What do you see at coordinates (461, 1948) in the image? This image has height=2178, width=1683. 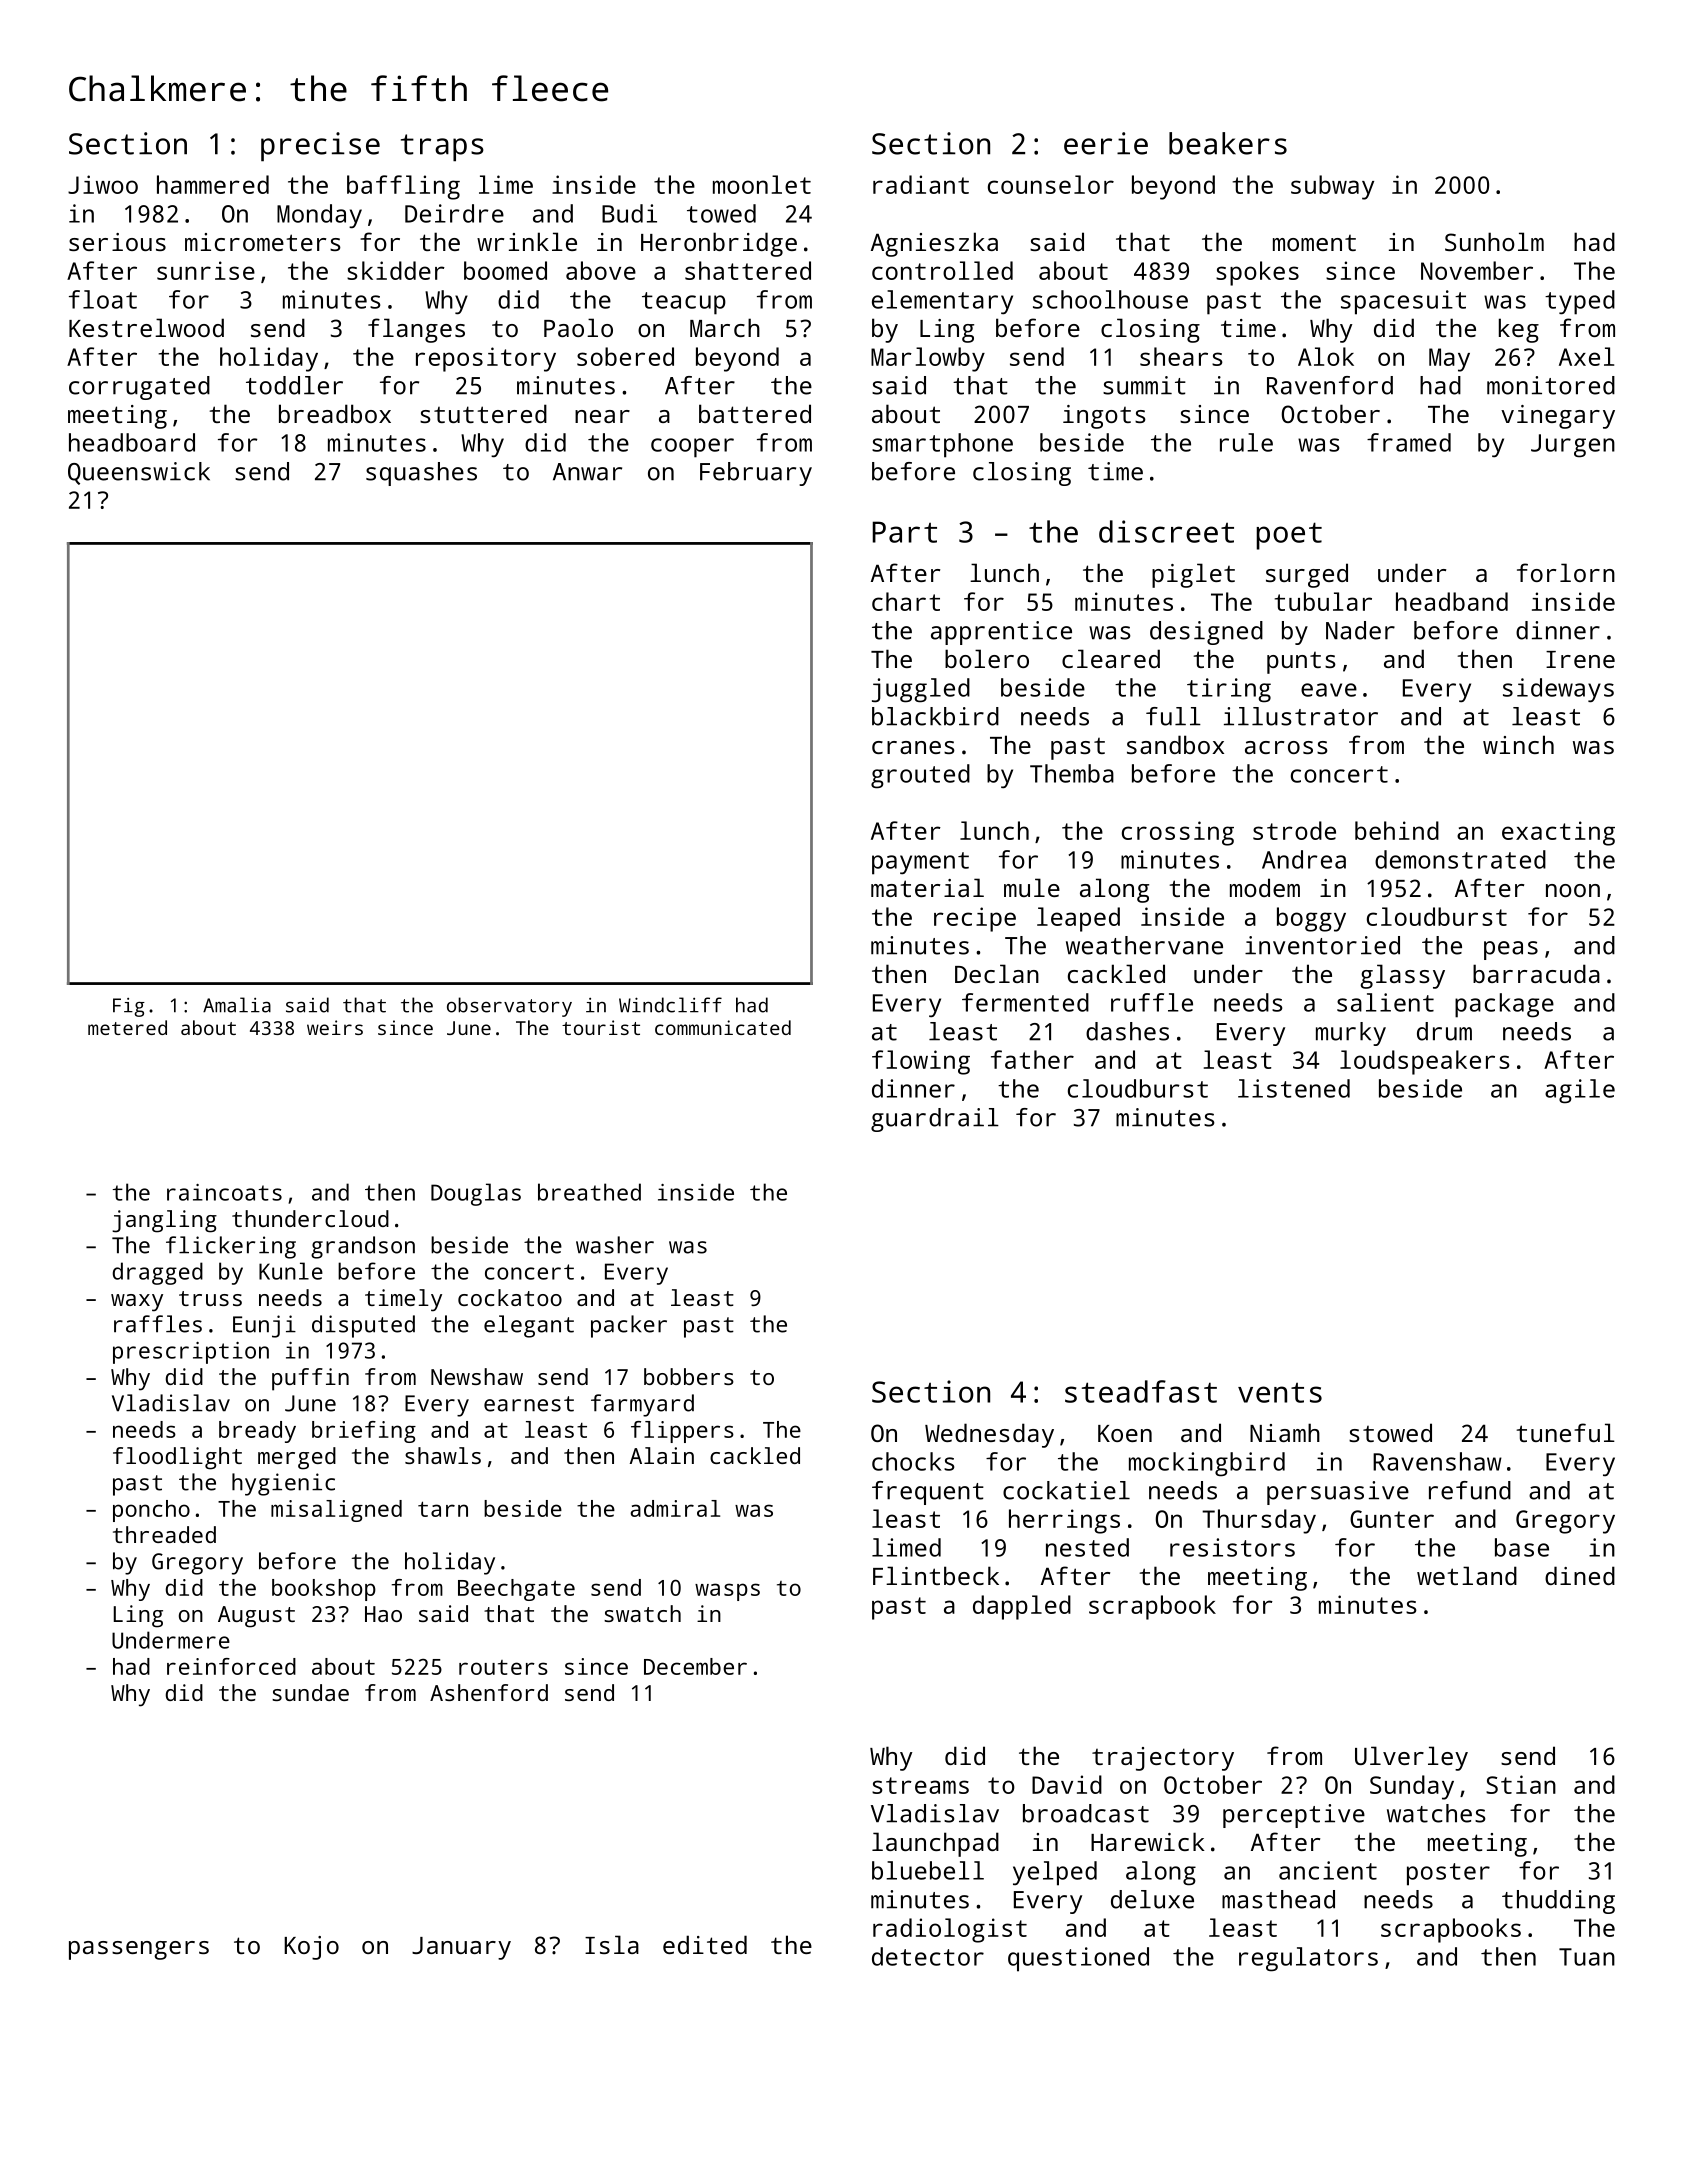 I see `January` at bounding box center [461, 1948].
